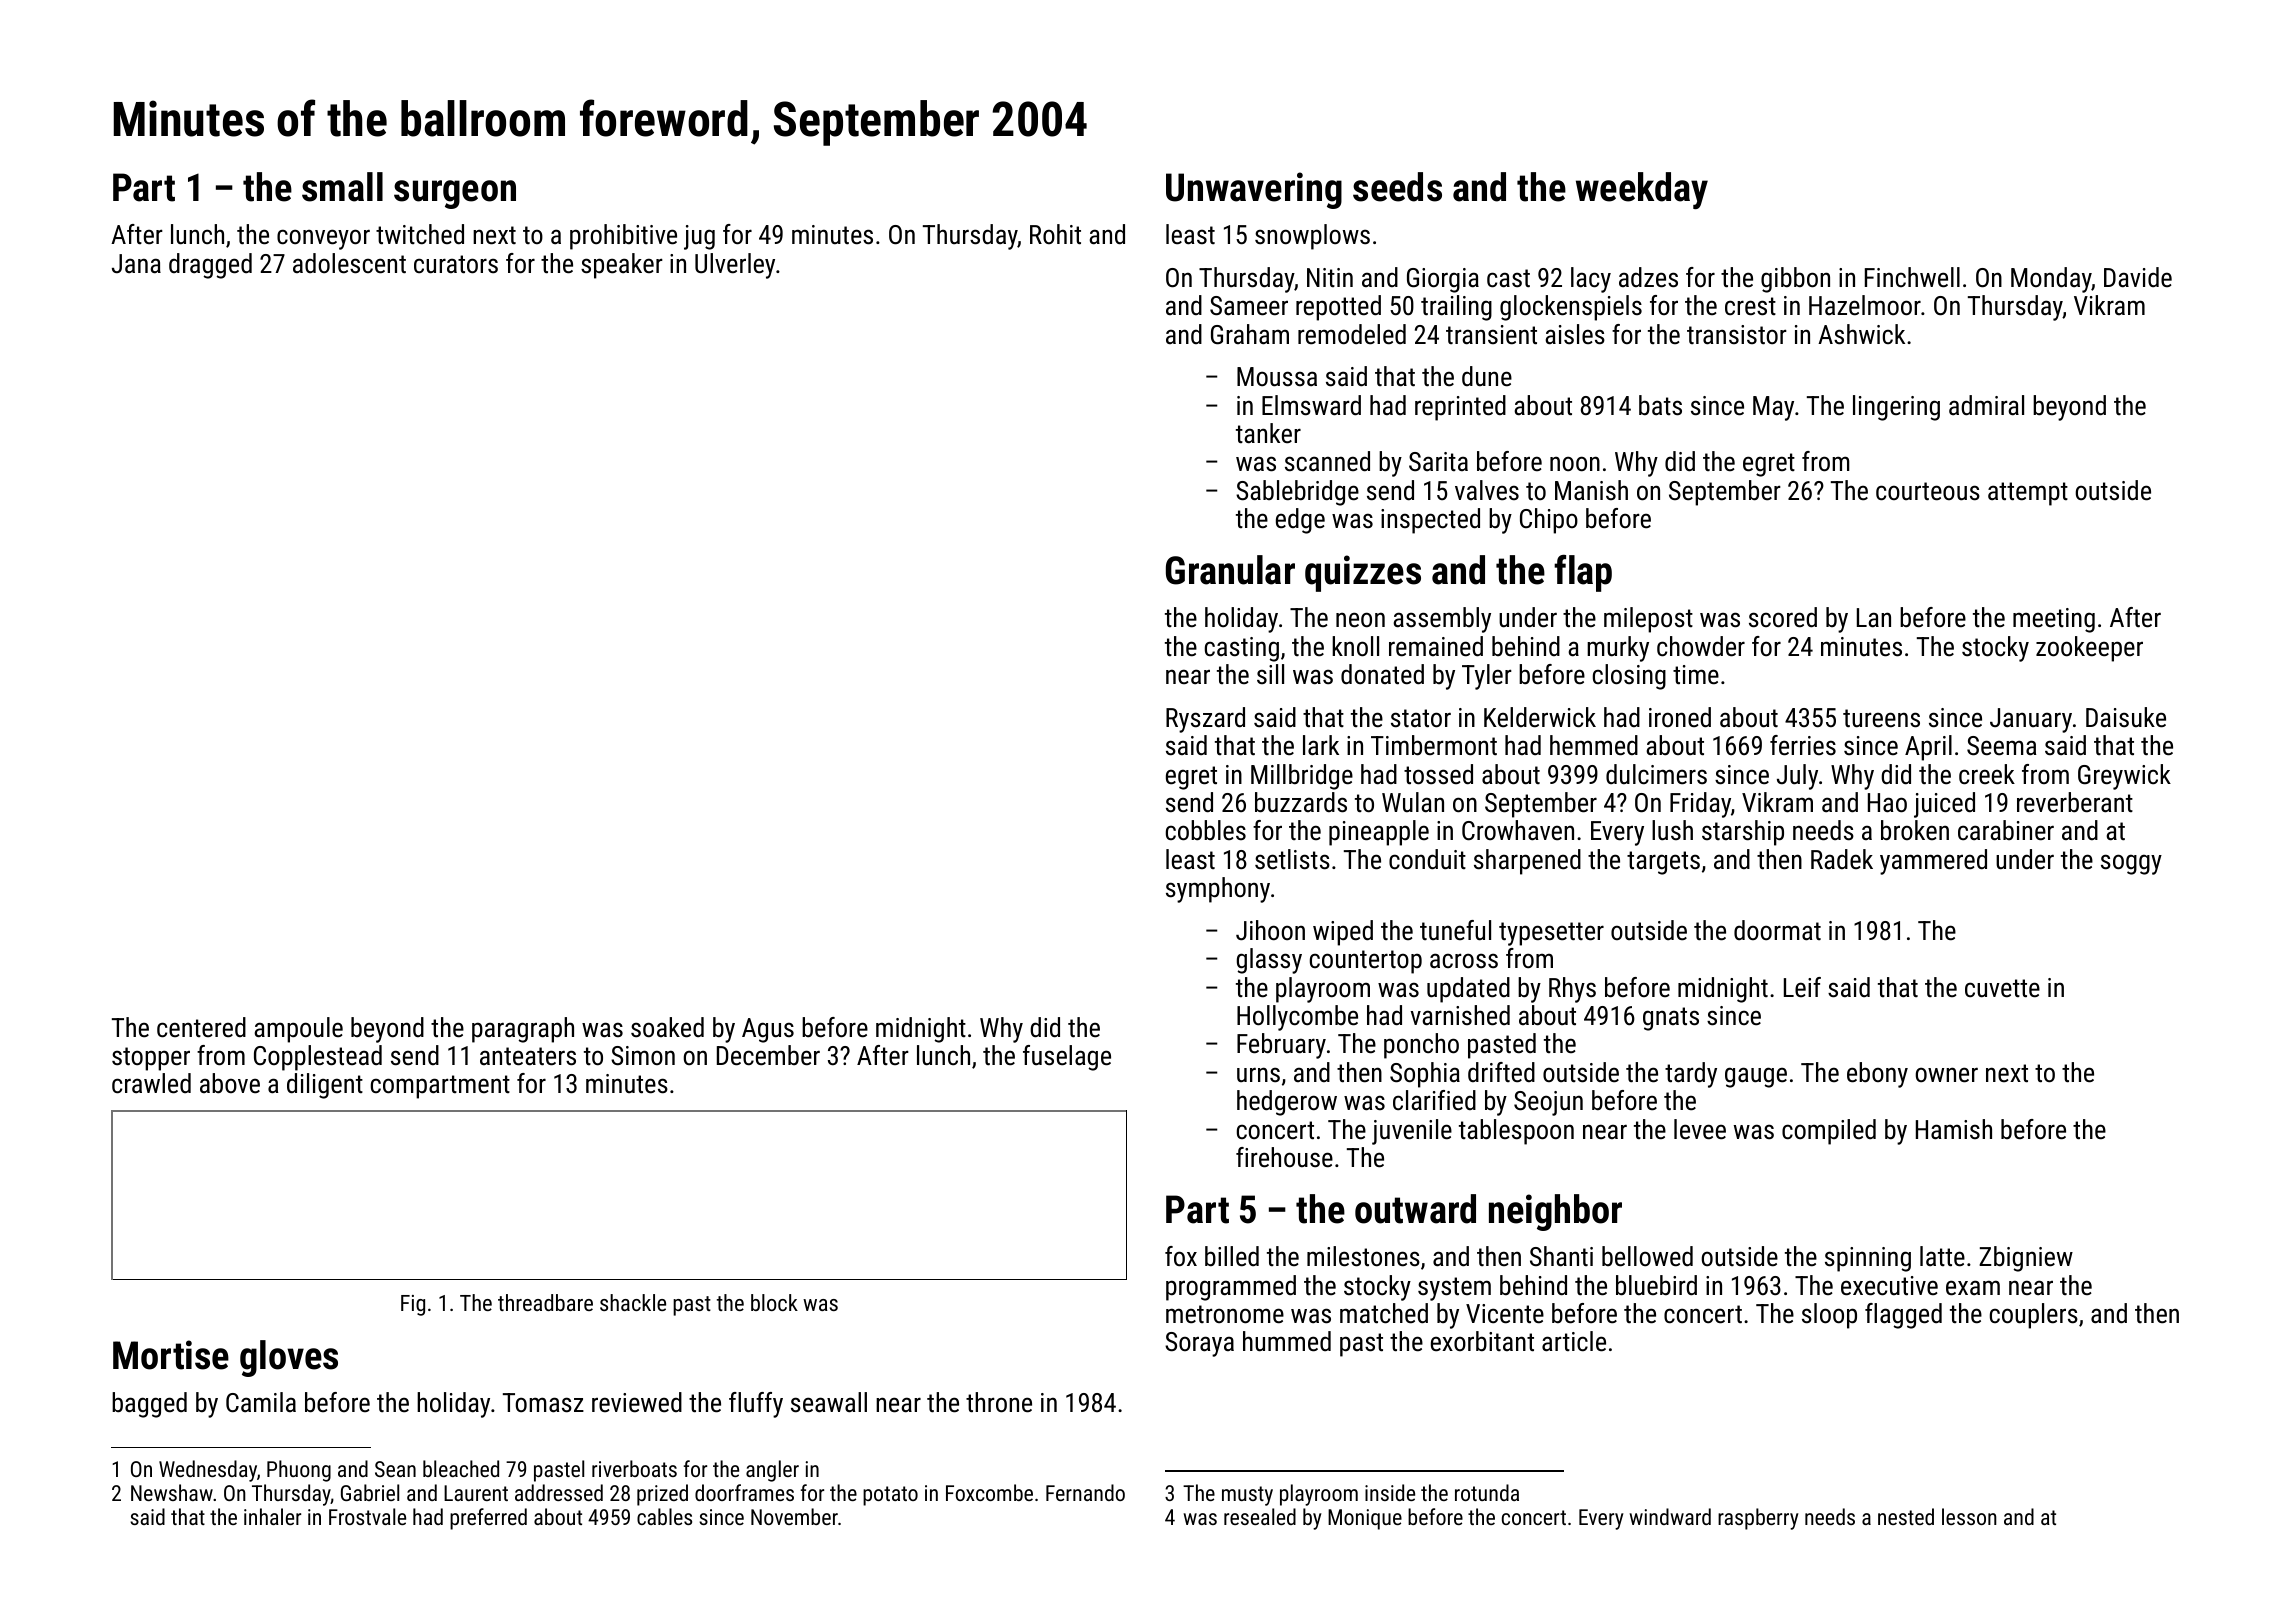 The height and width of the screenshot is (1620, 2292). Describe the element at coordinates (664, 1516) in the screenshot. I see `cables` at that location.
